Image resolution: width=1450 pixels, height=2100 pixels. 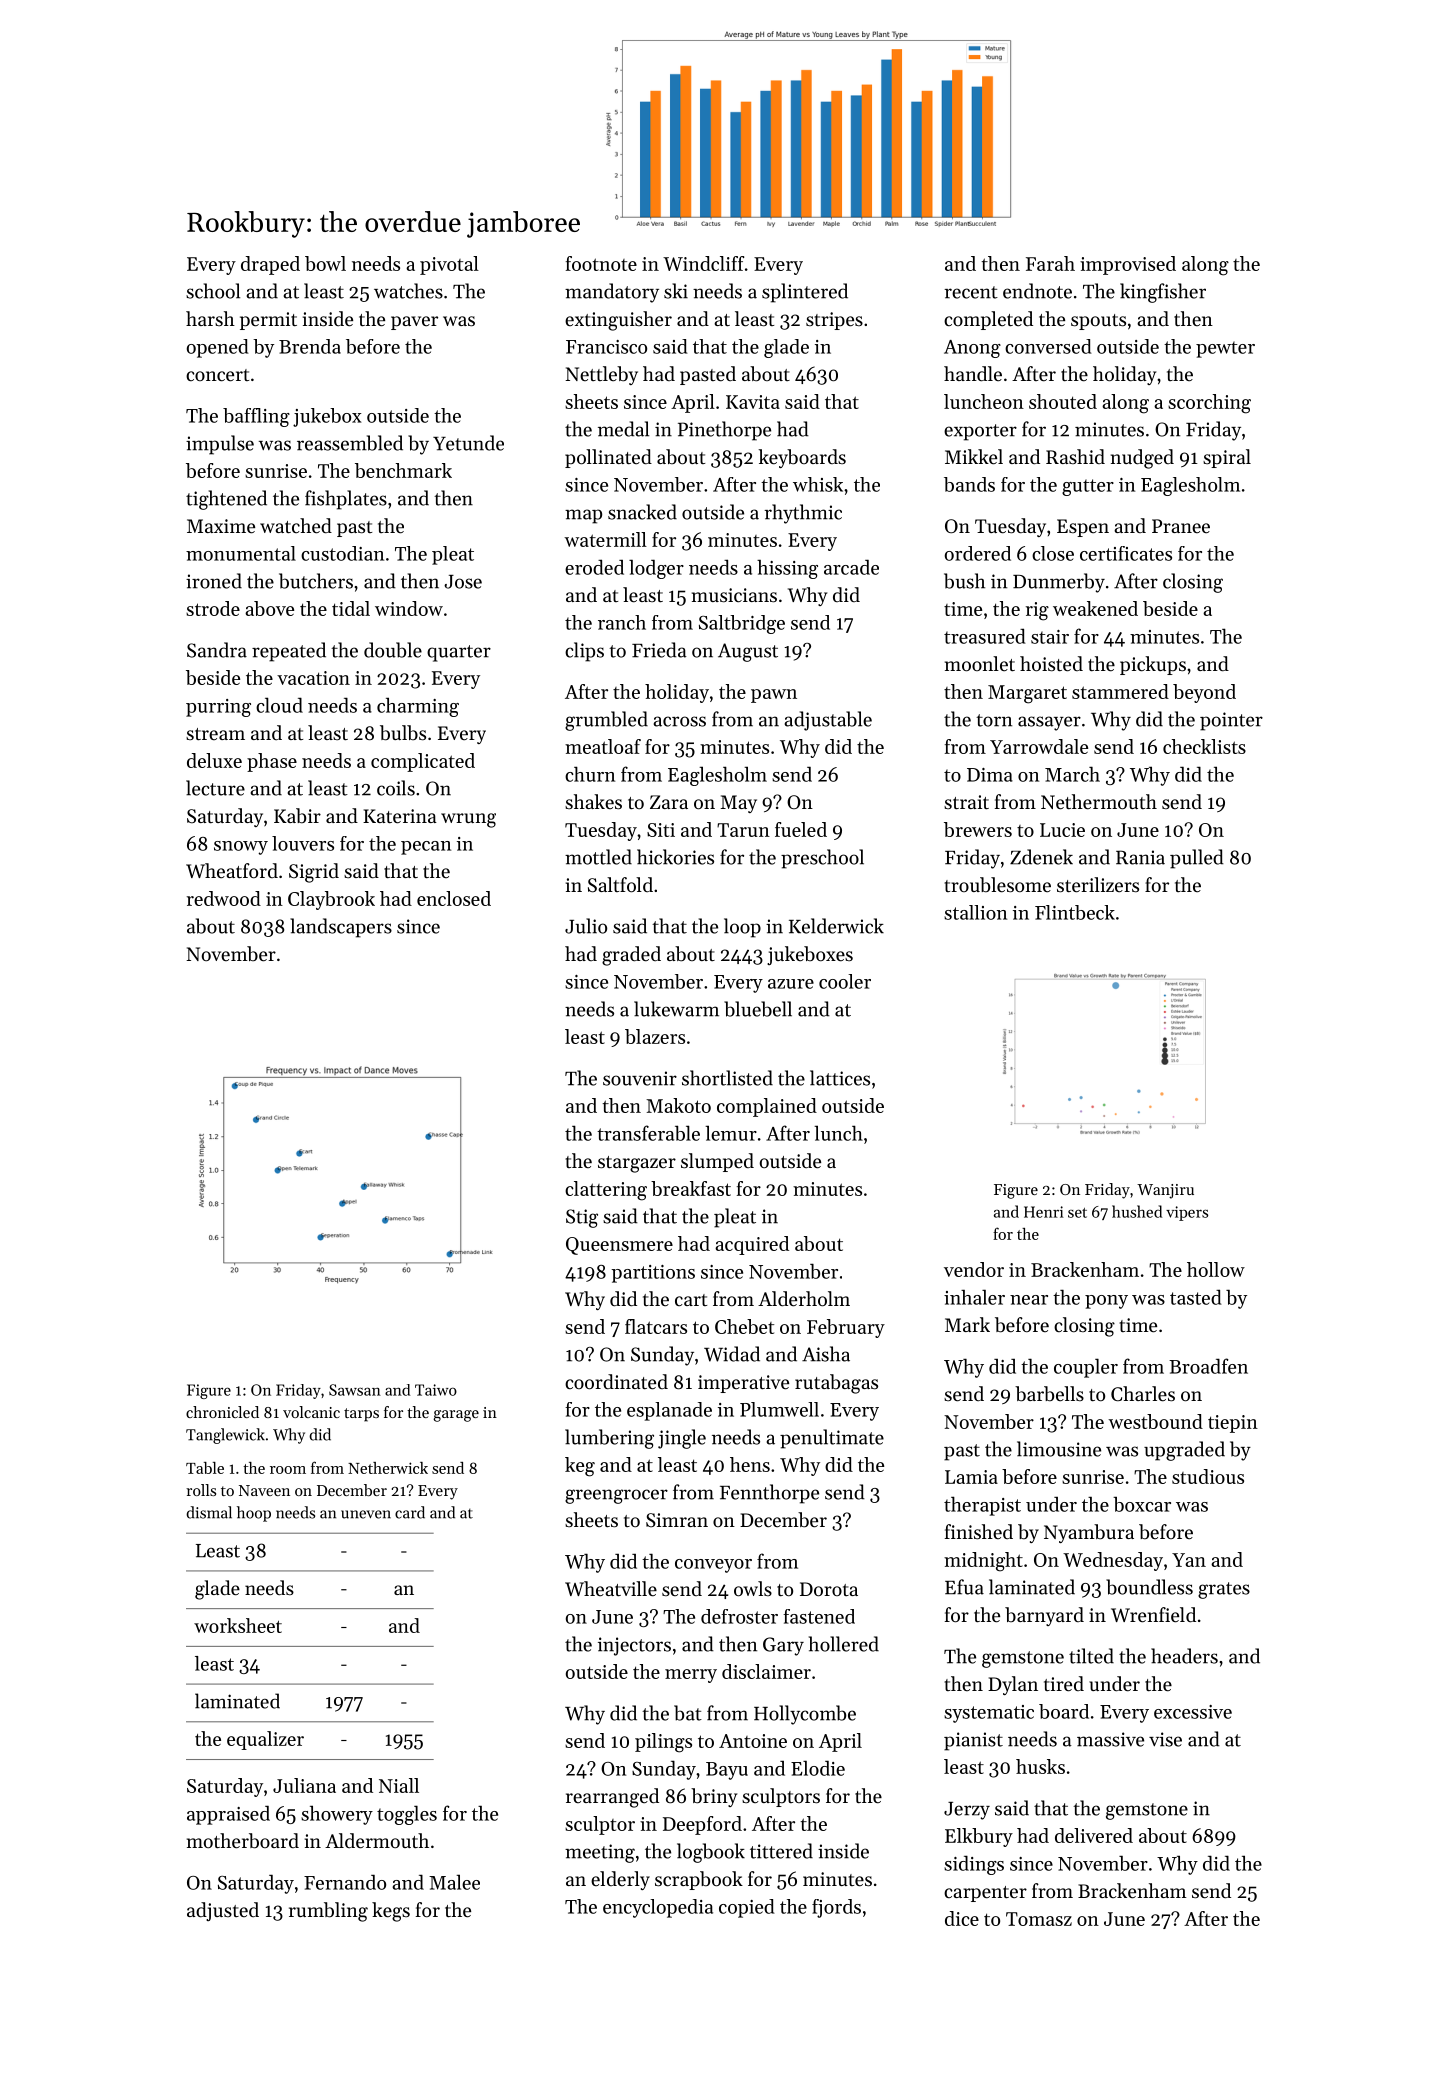 I want to click on across, so click(x=680, y=721).
